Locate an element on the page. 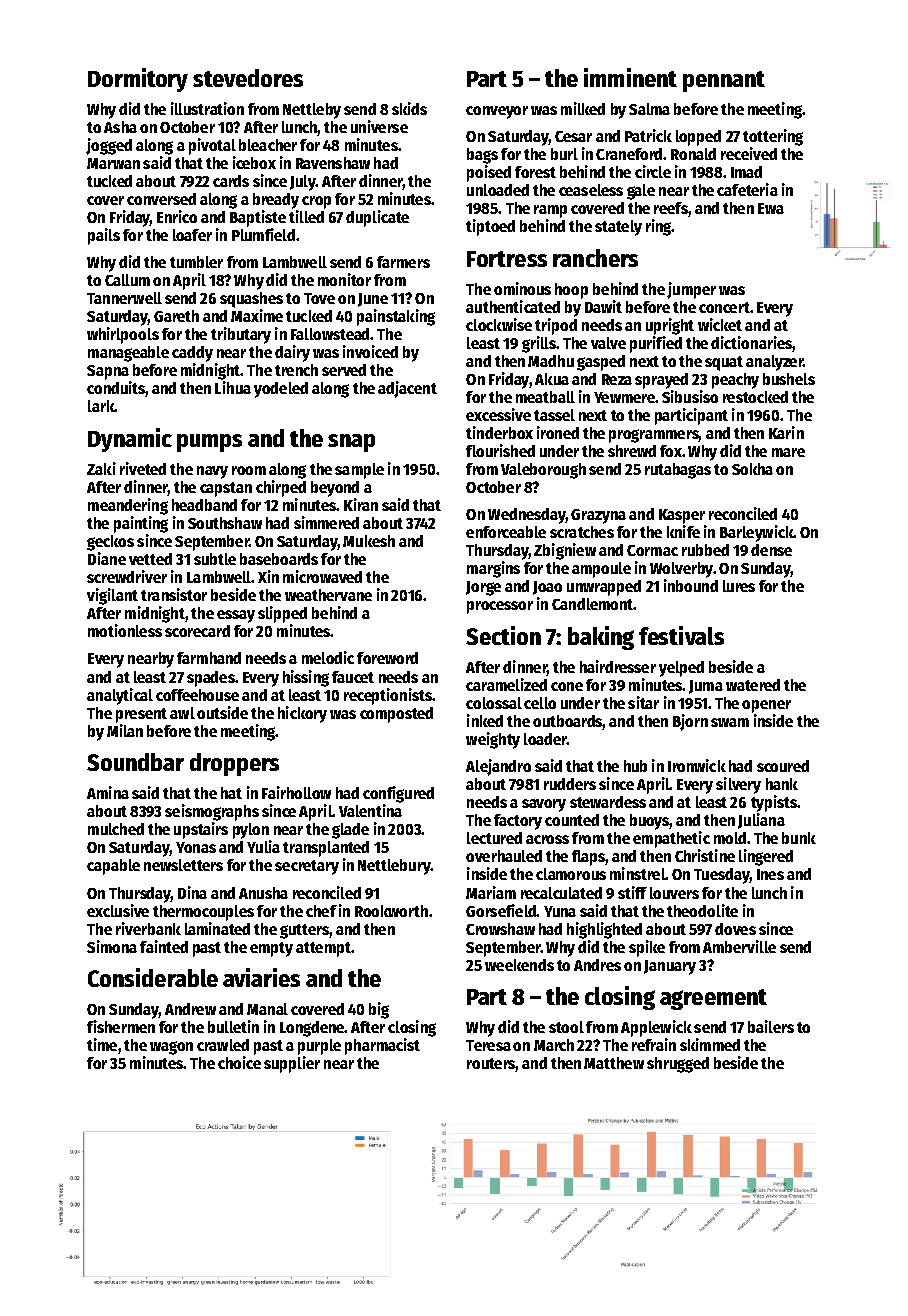 The width and height of the image is (908, 1316). Dormitory is located at coordinates (138, 80).
